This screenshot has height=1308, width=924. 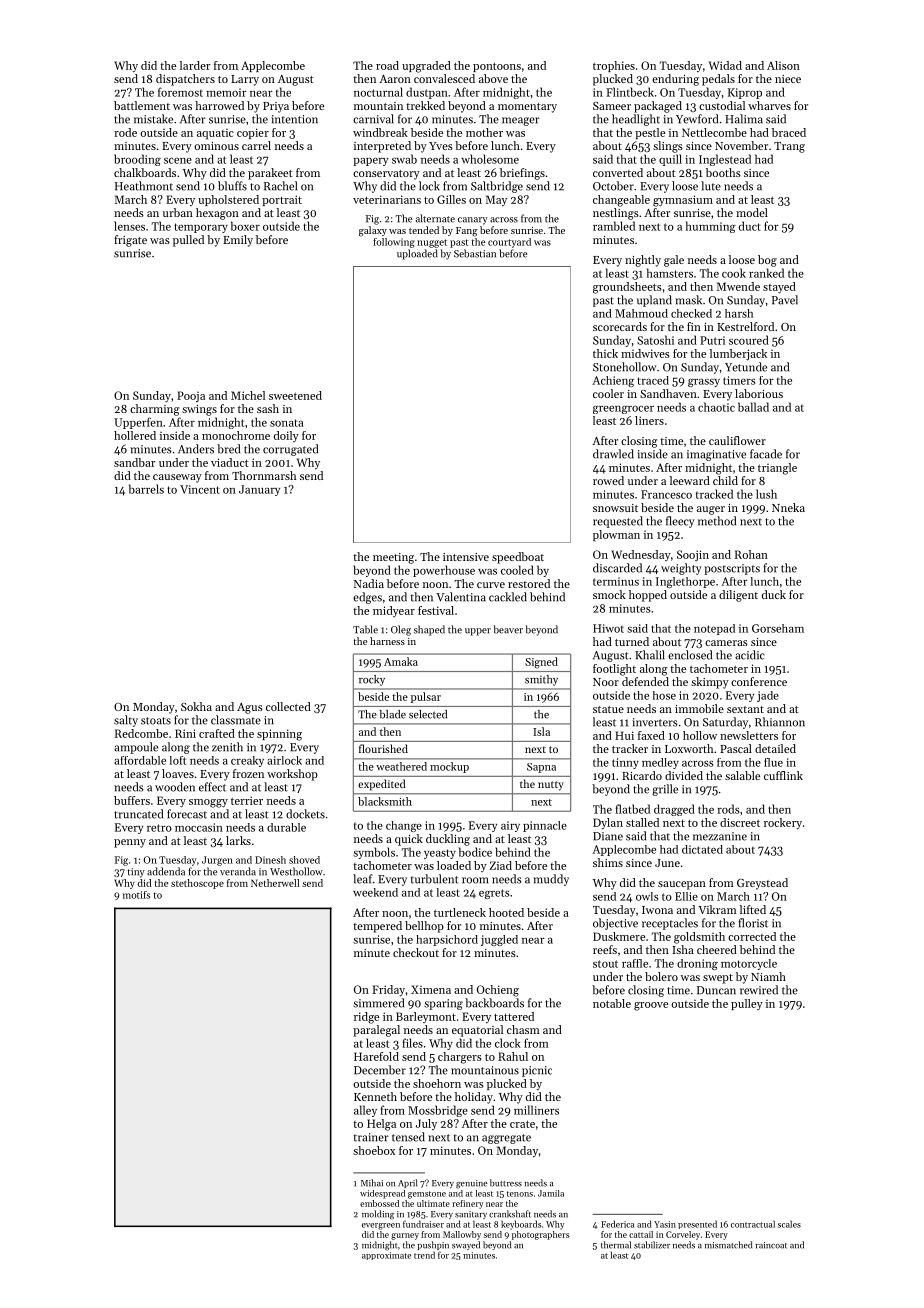 What do you see at coordinates (652, 1245) in the screenshot?
I see `stabilizer` at bounding box center [652, 1245].
